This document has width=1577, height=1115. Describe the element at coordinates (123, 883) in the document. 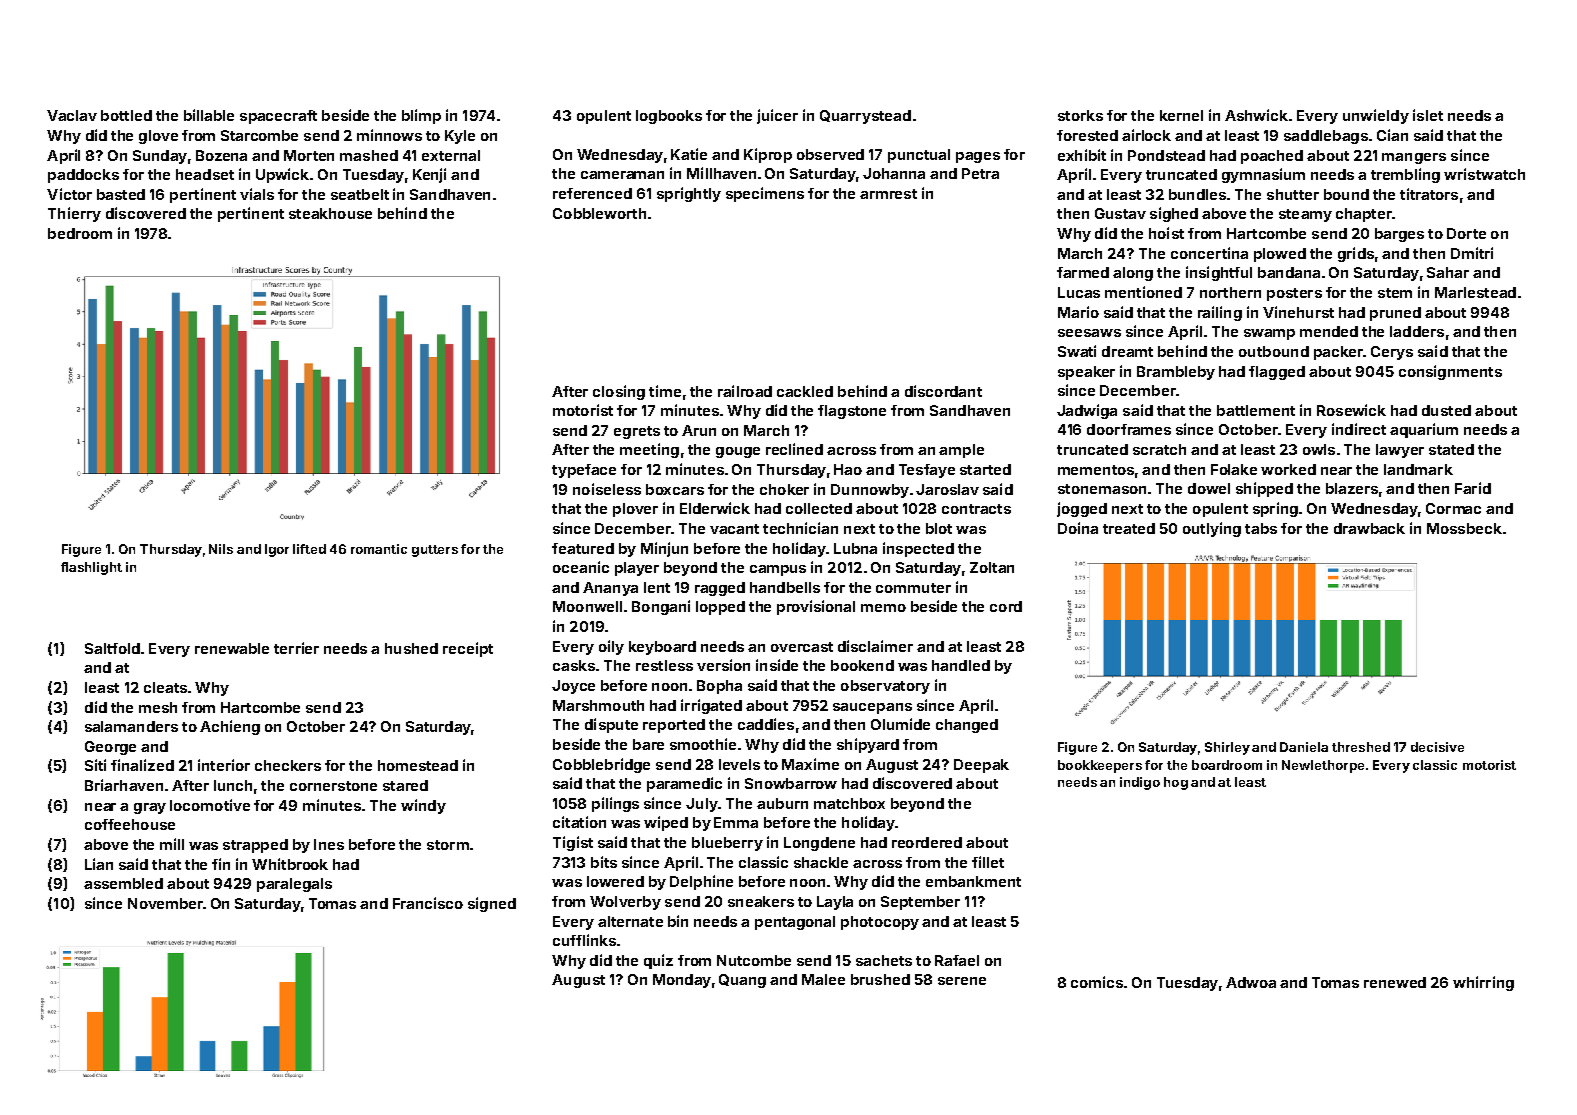

I see `assembled` at that location.
